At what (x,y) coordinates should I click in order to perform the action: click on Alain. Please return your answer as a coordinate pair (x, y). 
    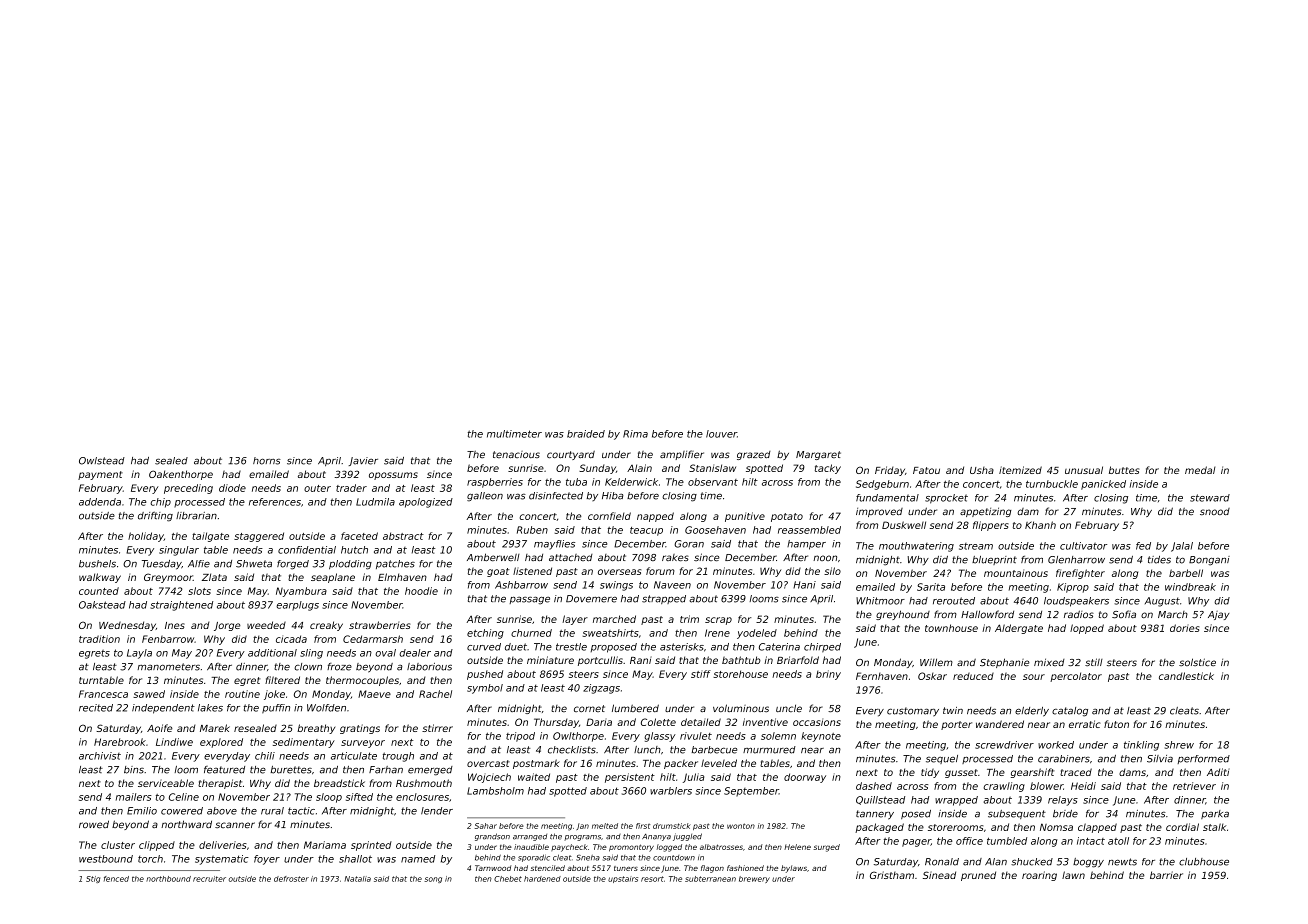
    Looking at the image, I should click on (639, 468).
